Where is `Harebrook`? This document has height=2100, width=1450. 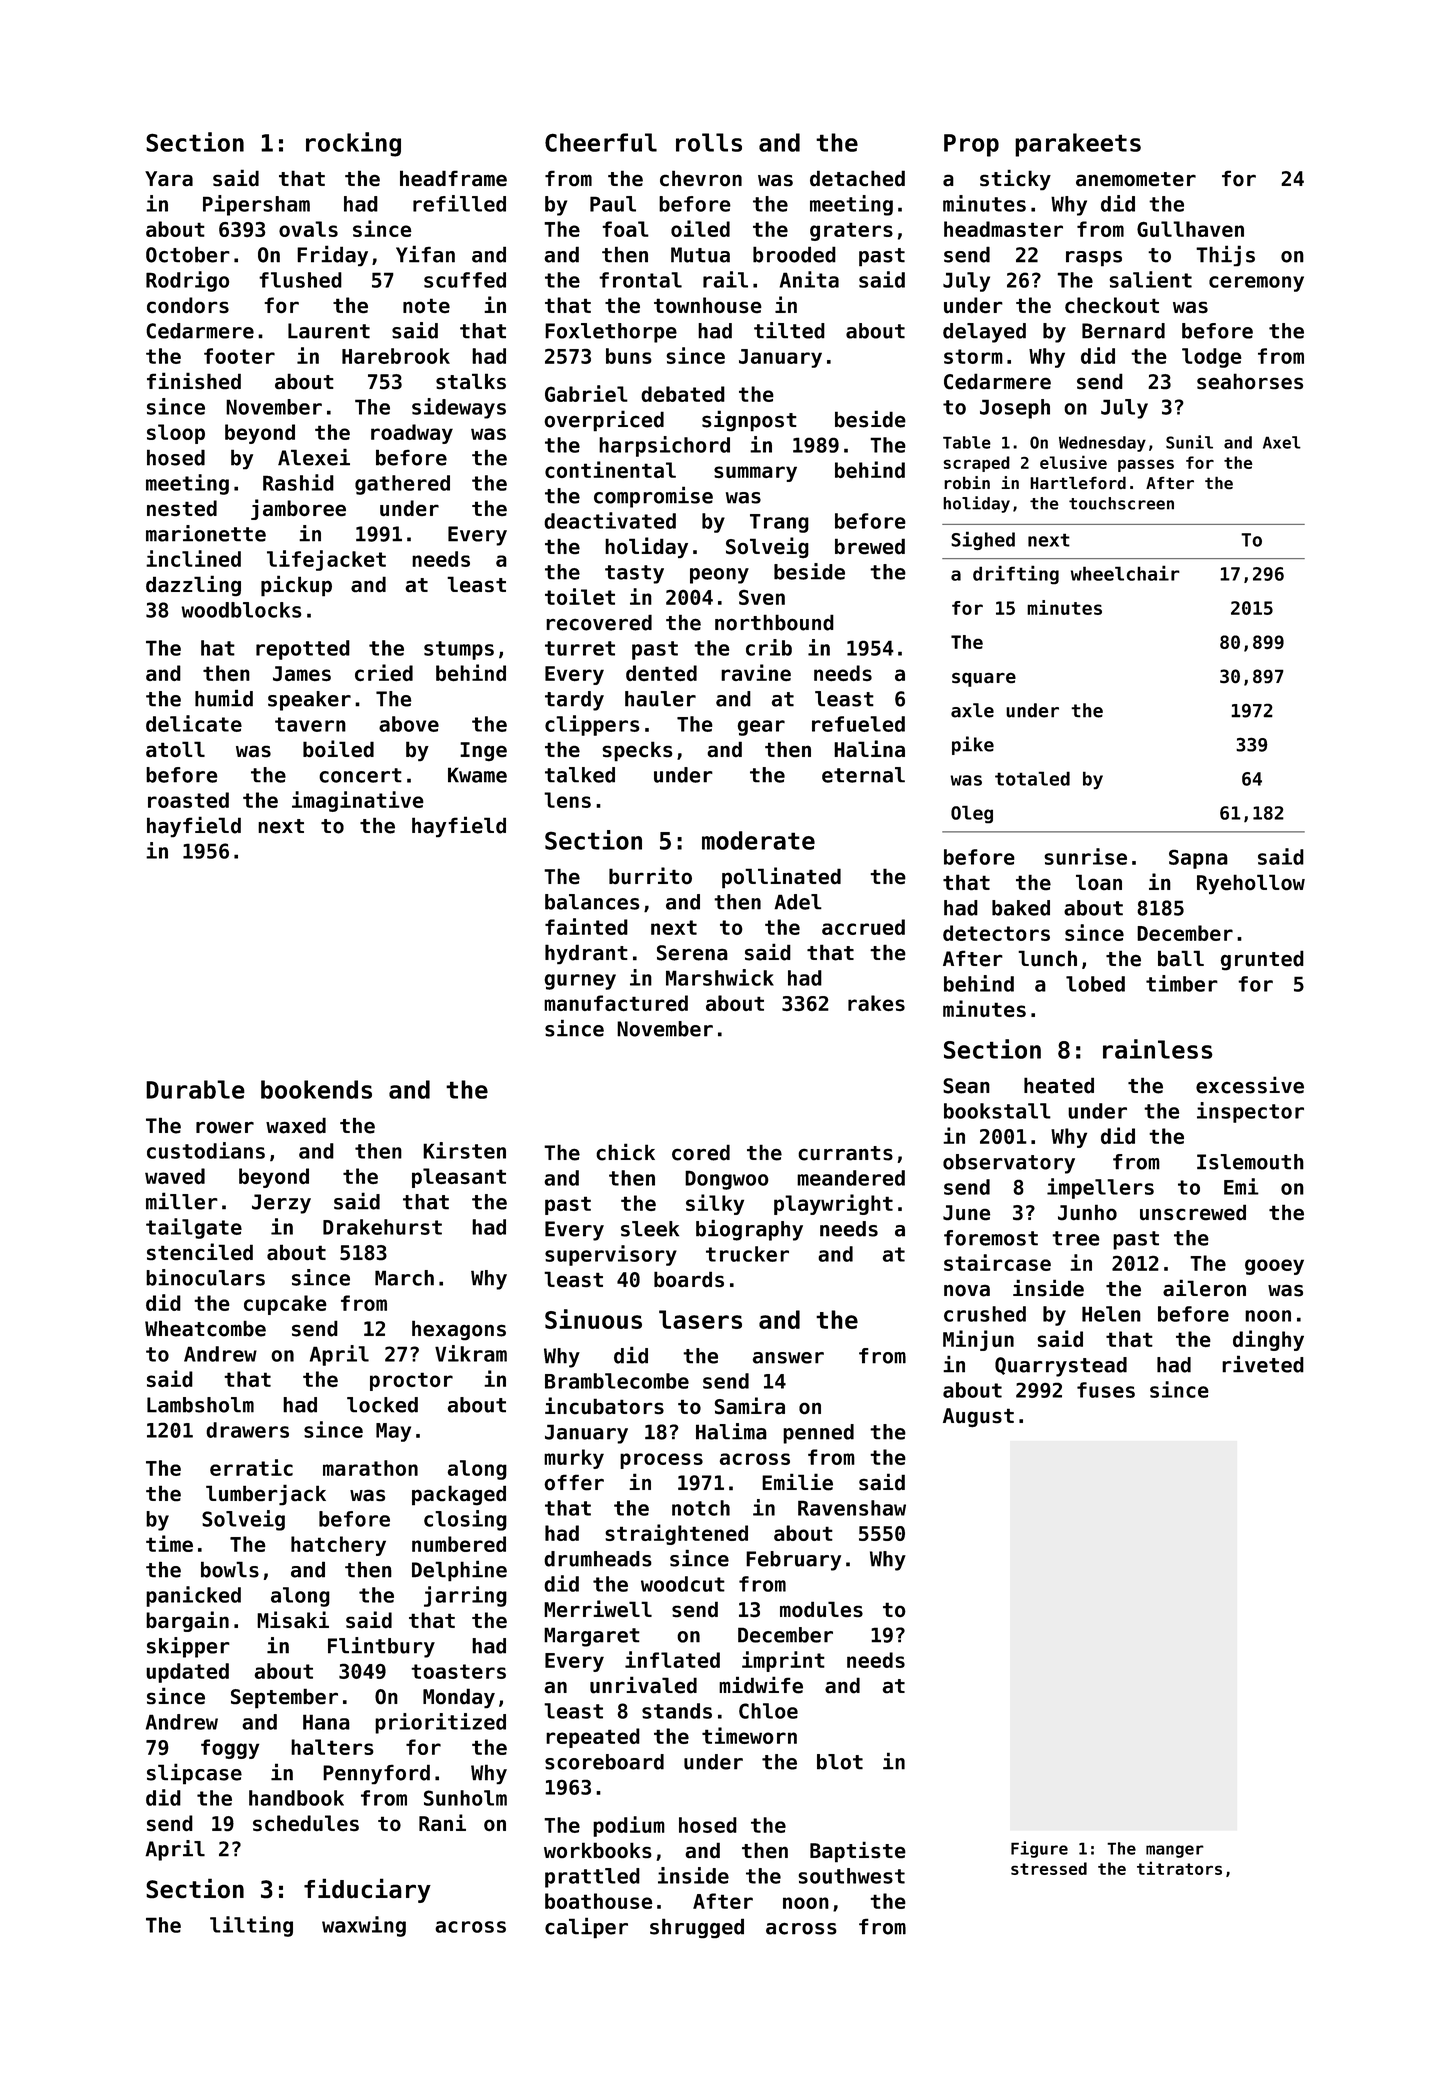 Harebrook is located at coordinates (396, 356).
